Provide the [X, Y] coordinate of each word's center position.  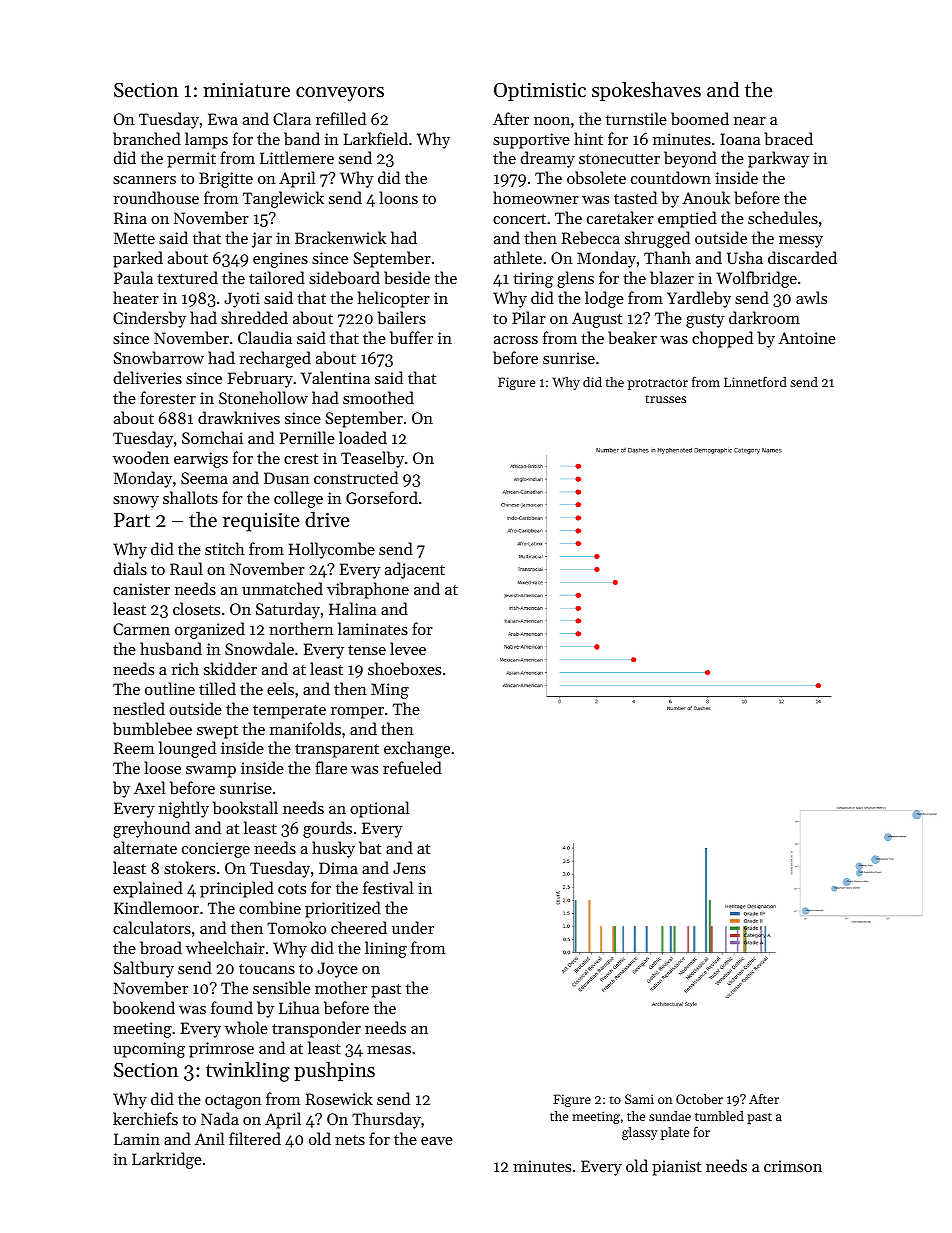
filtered [255, 1138]
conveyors [340, 94]
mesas [389, 1050]
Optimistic [540, 92]
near [750, 121]
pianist [676, 1168]
